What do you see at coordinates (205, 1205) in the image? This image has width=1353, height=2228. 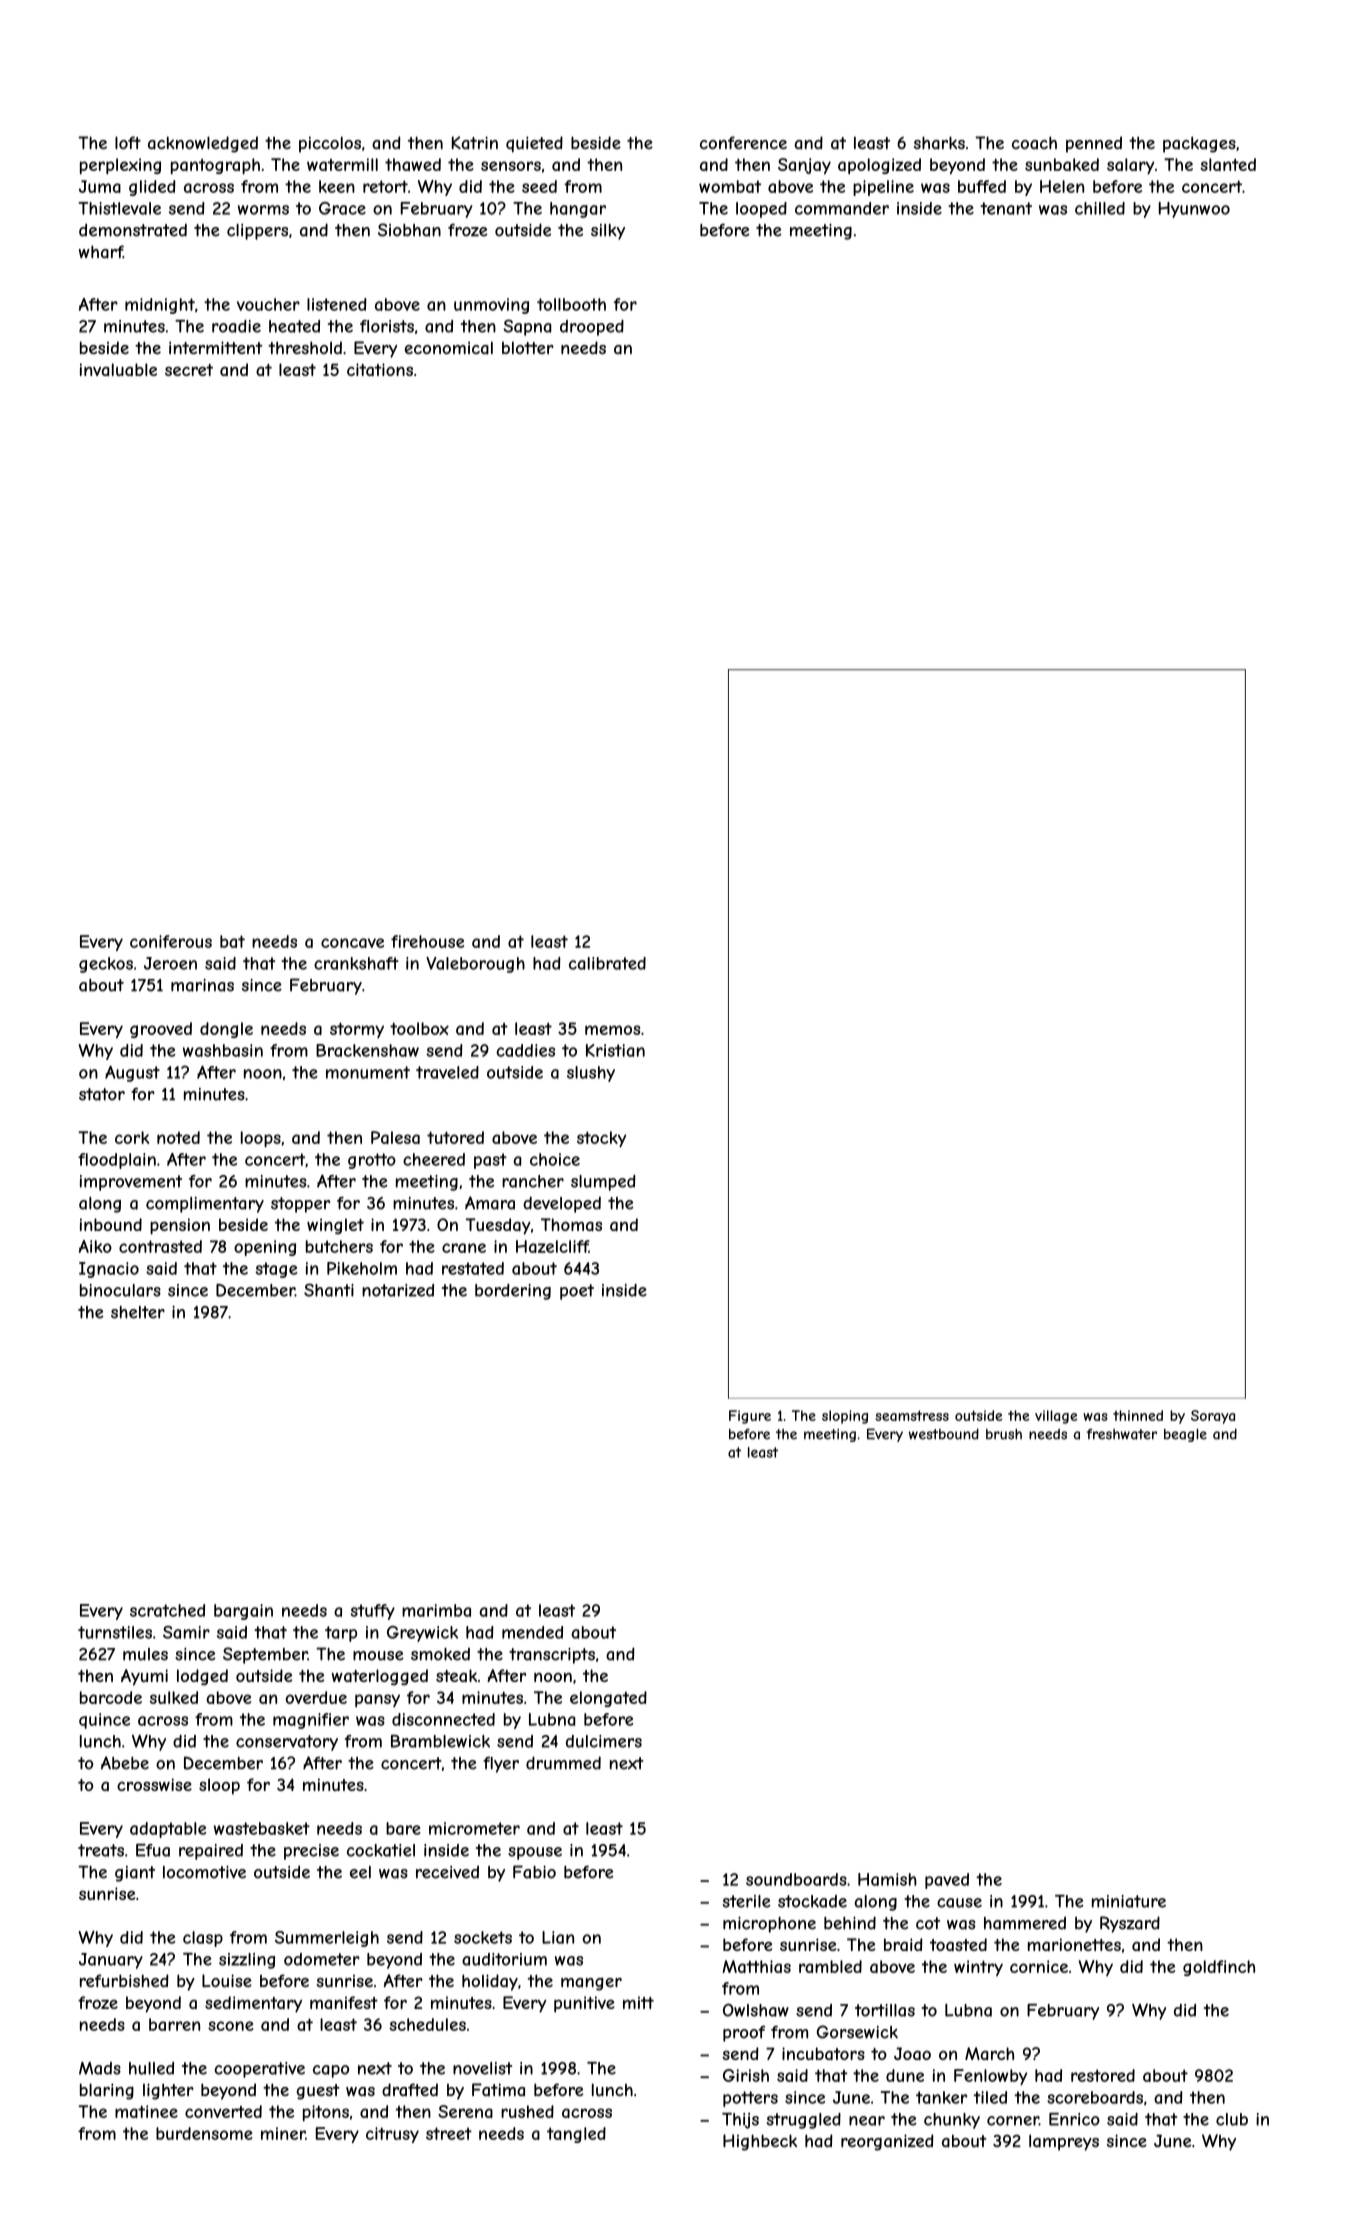 I see `complimentary` at bounding box center [205, 1205].
